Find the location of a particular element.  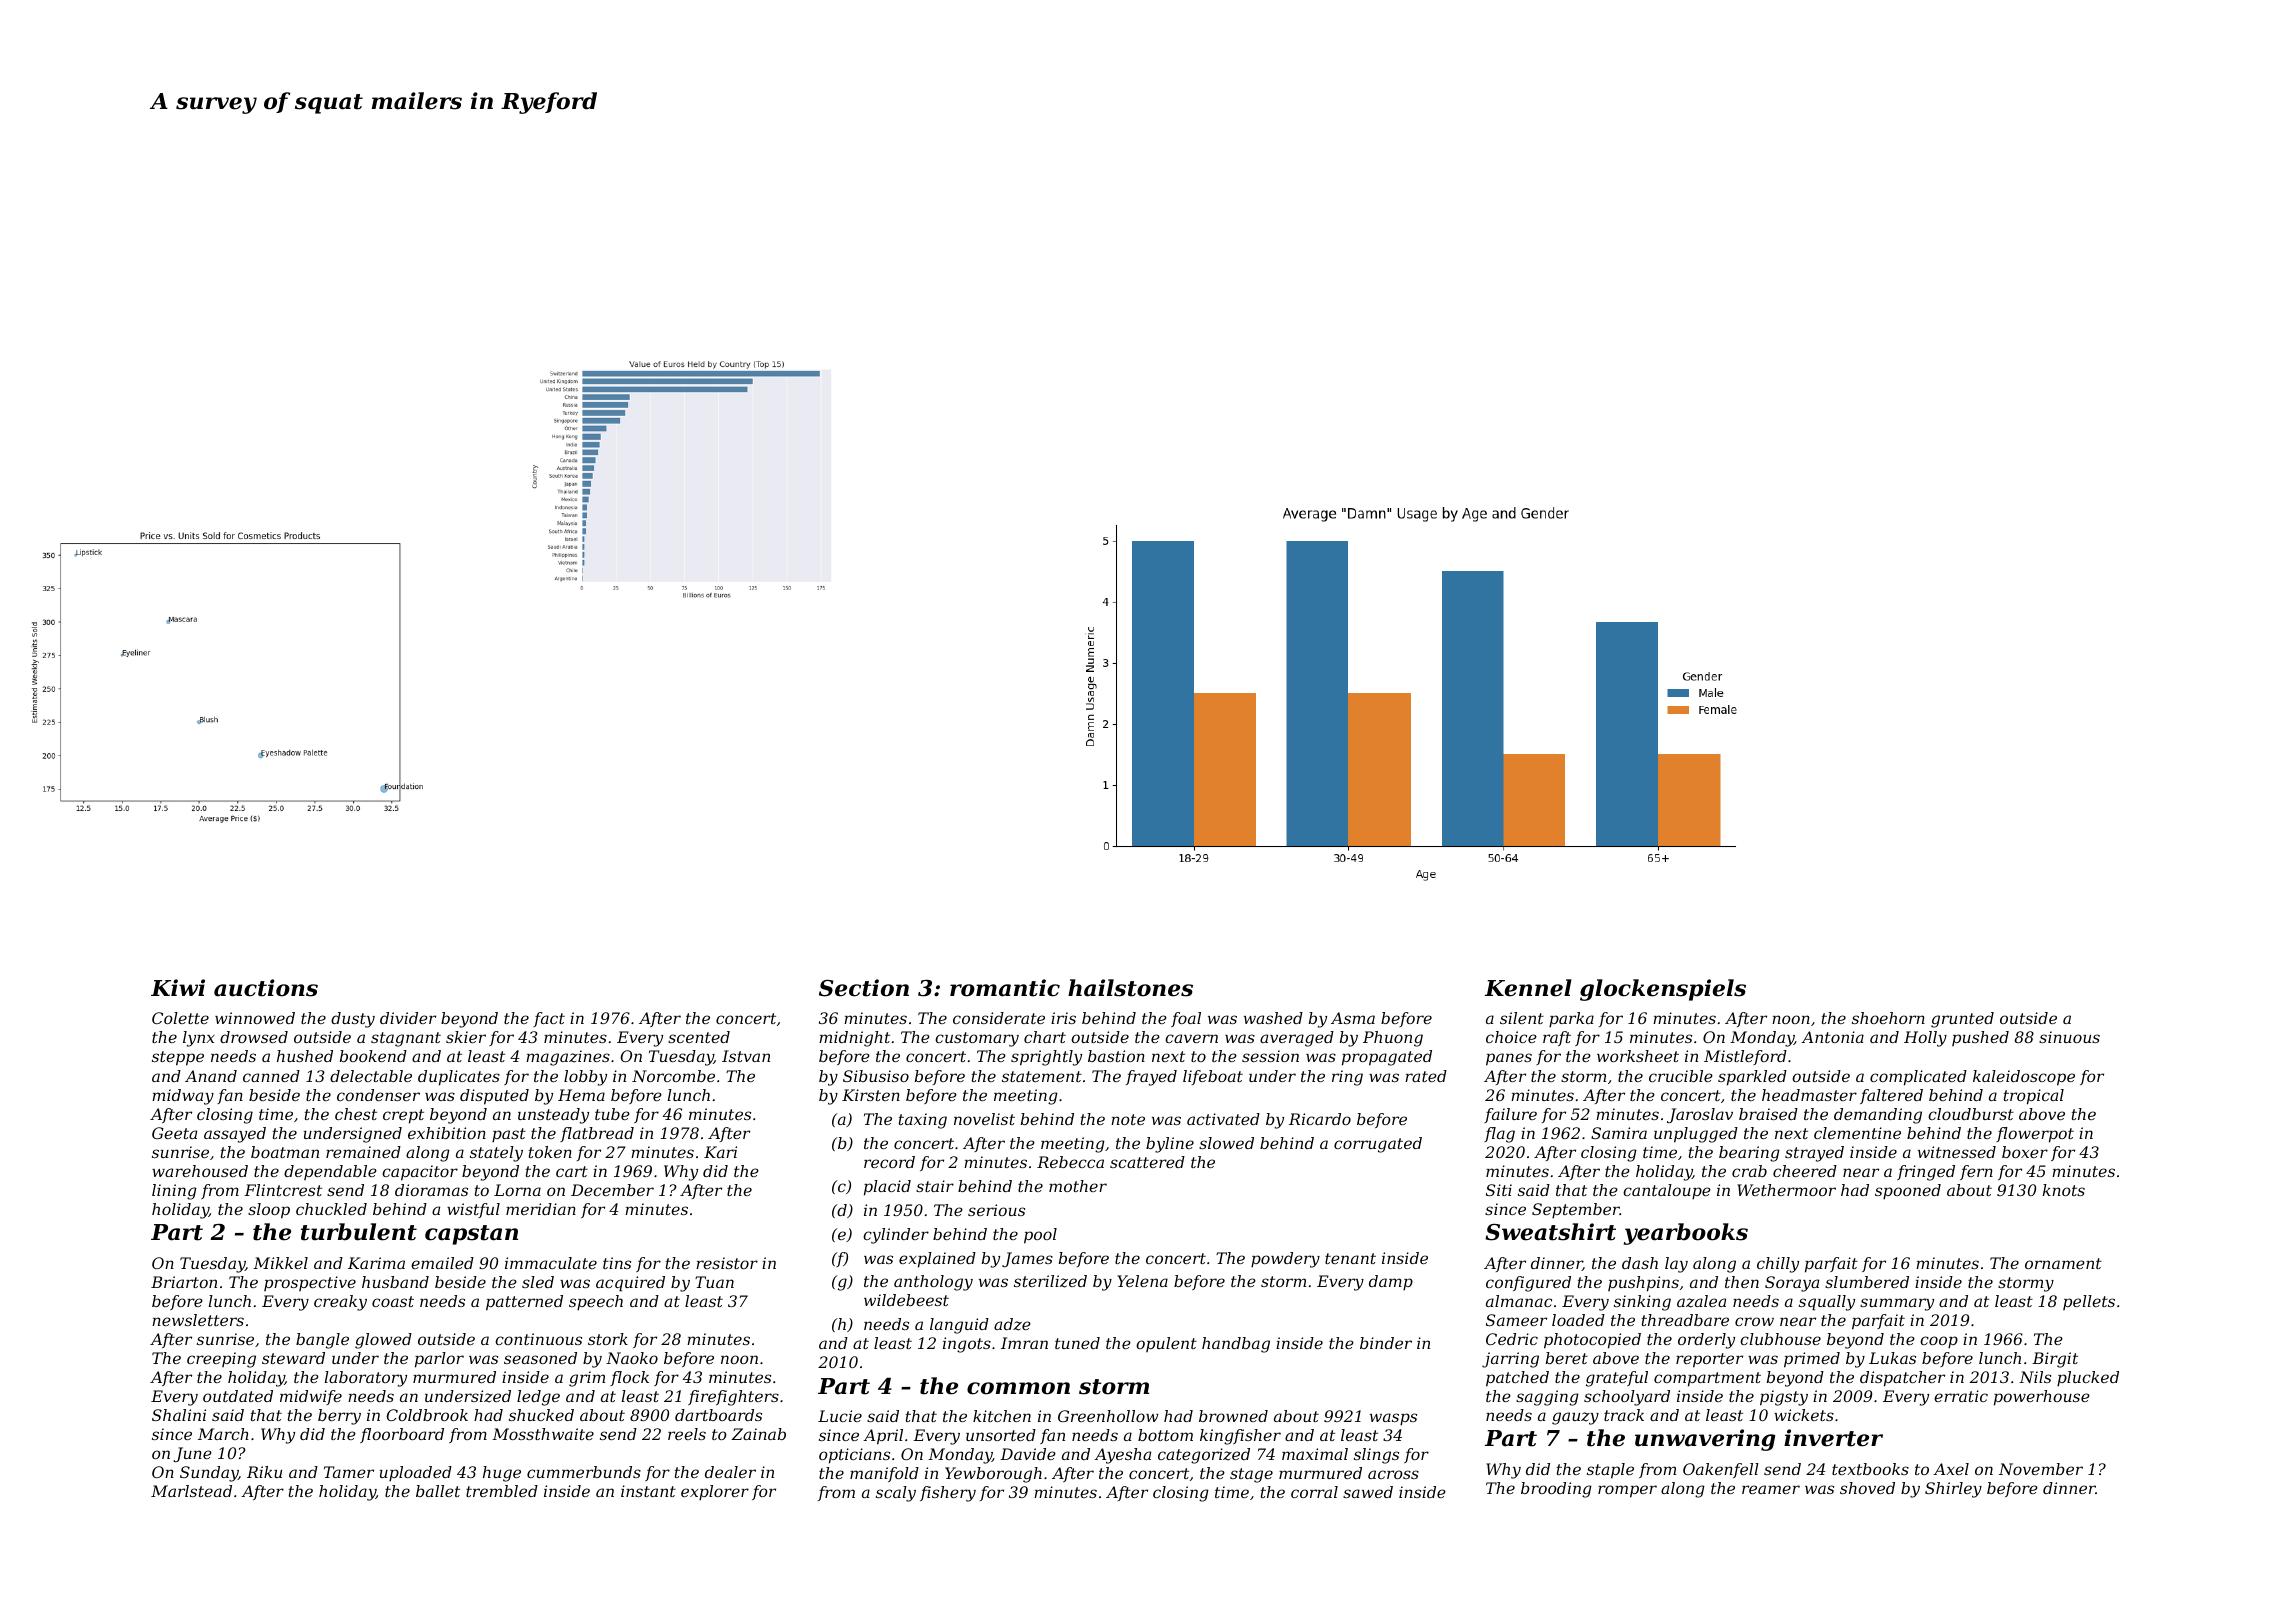

pellets is located at coordinates (2089, 1302).
